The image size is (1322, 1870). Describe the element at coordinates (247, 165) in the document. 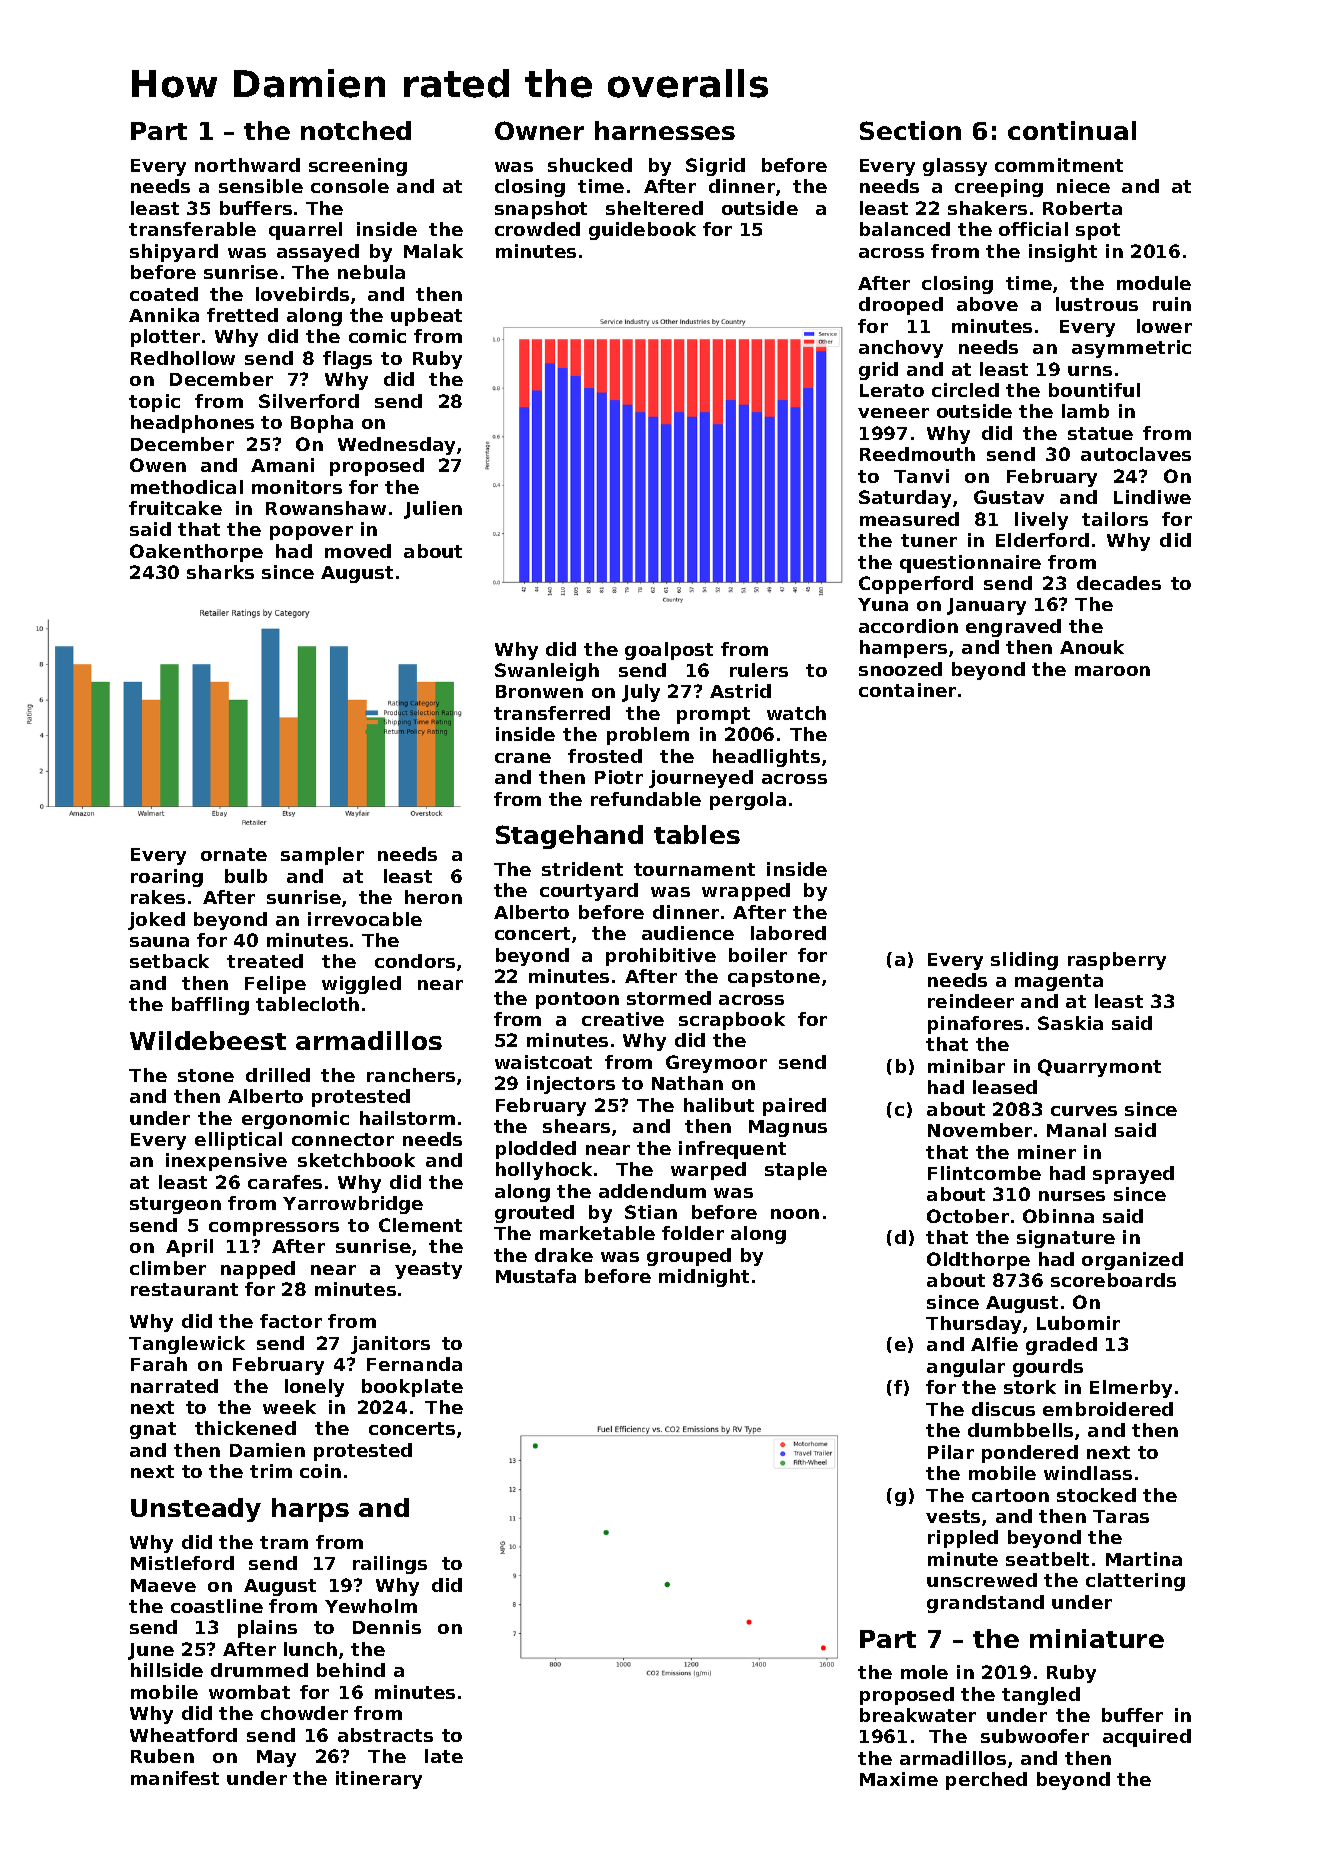

I see `northward` at that location.
